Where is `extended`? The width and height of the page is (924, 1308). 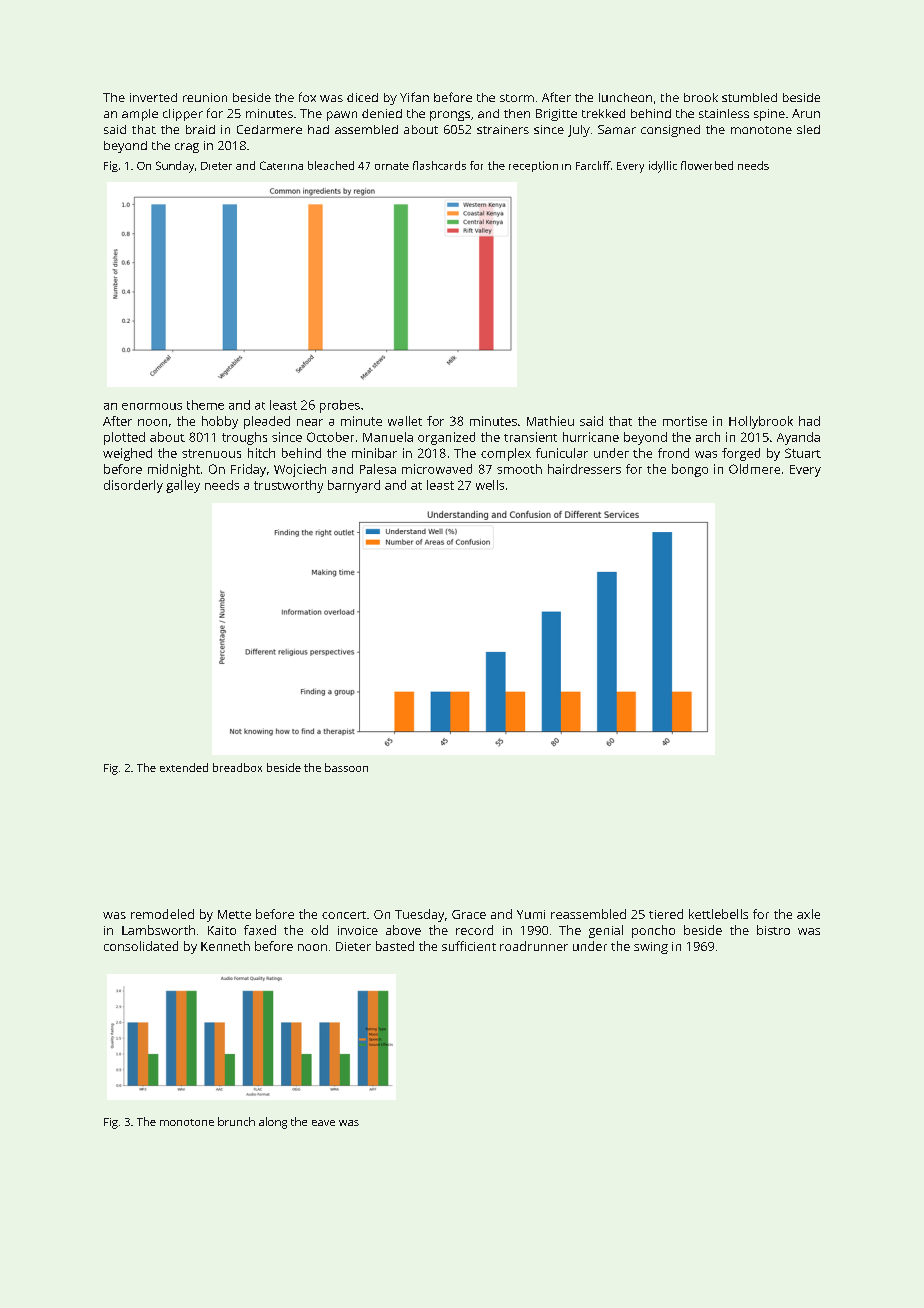 extended is located at coordinates (184, 767).
